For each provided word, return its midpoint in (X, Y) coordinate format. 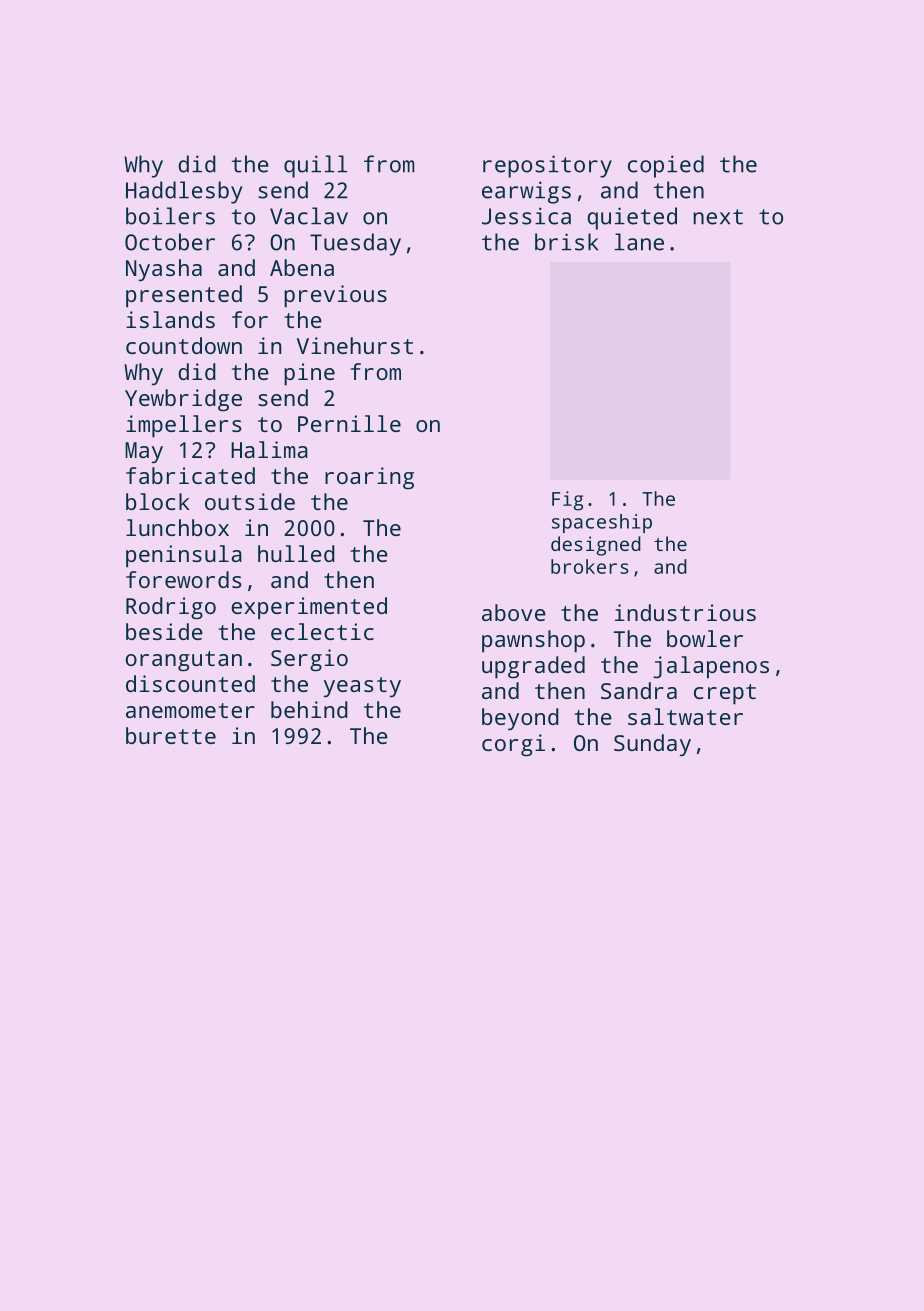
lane (639, 242)
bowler (705, 638)
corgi (513, 745)
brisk (566, 242)
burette (171, 735)
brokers (590, 566)
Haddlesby (184, 192)
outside (250, 501)
